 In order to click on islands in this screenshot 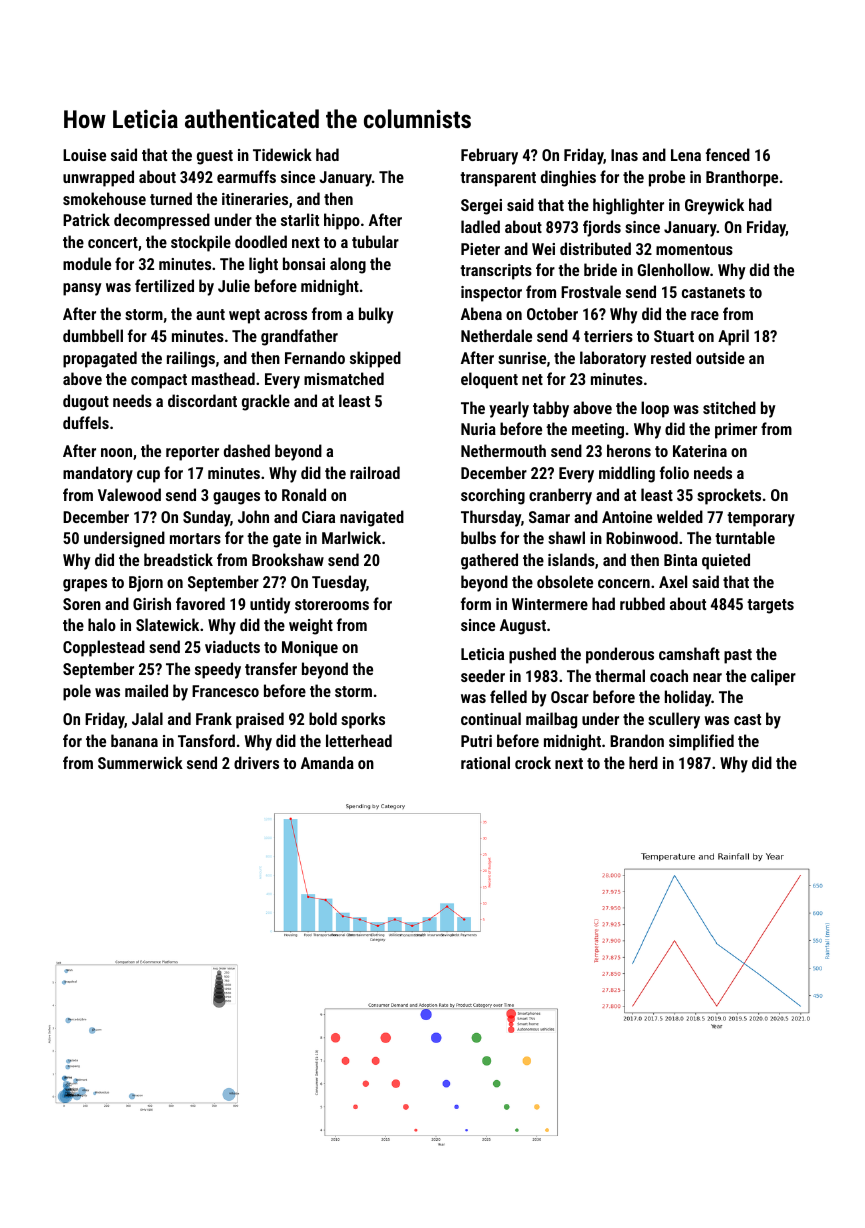, I will do `click(571, 559)`.
